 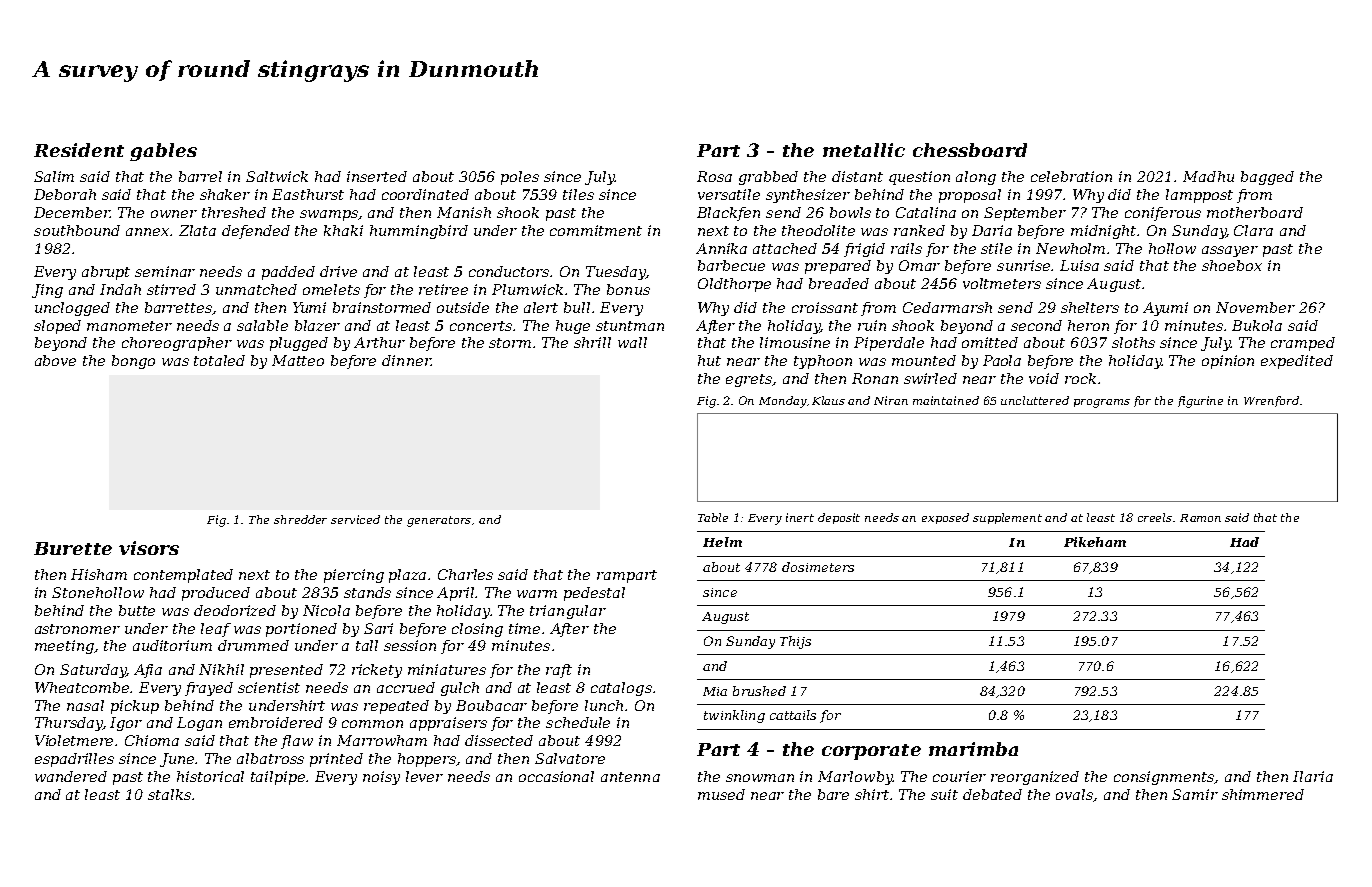 I want to click on serviced, so click(x=355, y=519).
